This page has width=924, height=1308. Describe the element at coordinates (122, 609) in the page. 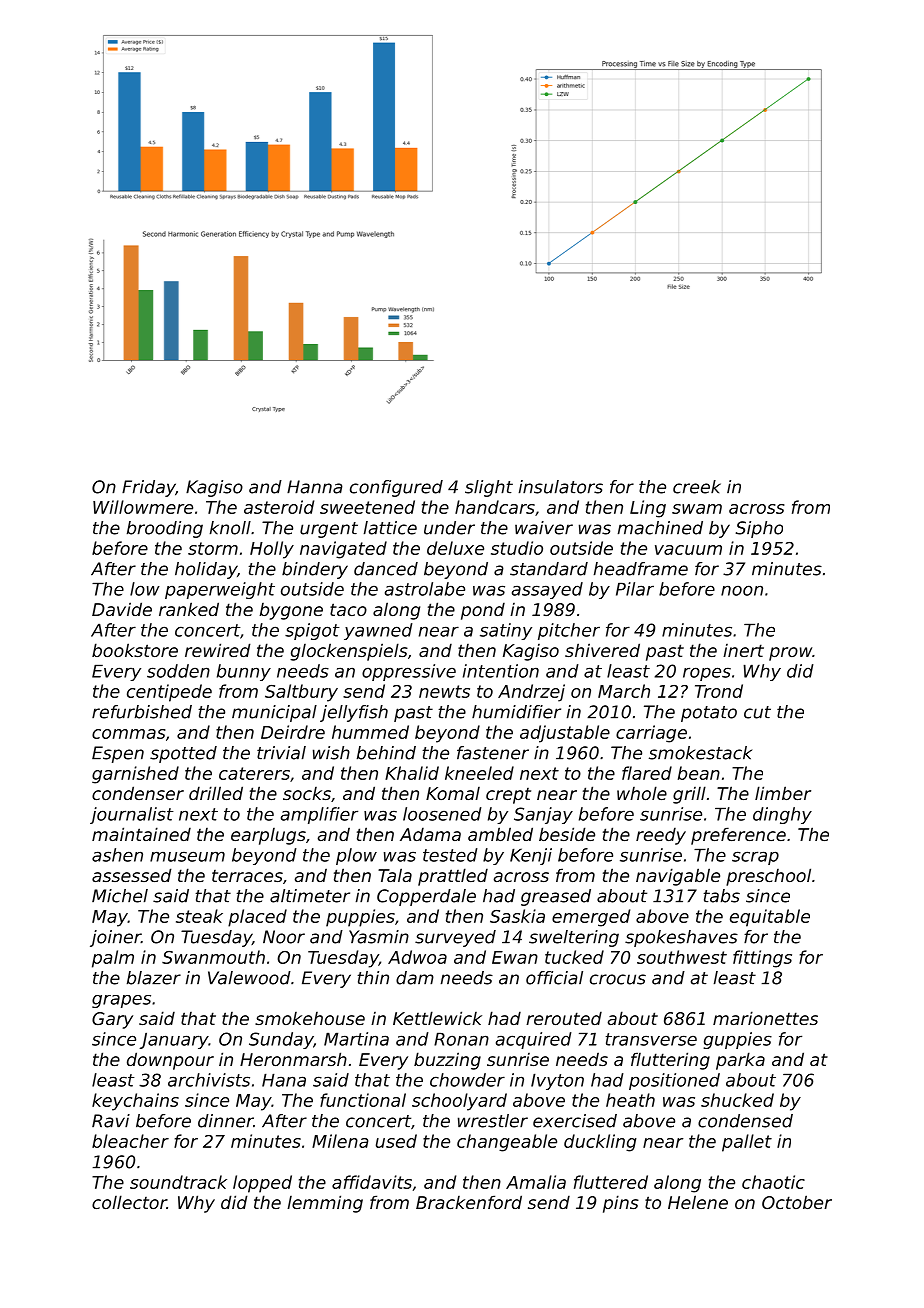

I see `Davide` at that location.
